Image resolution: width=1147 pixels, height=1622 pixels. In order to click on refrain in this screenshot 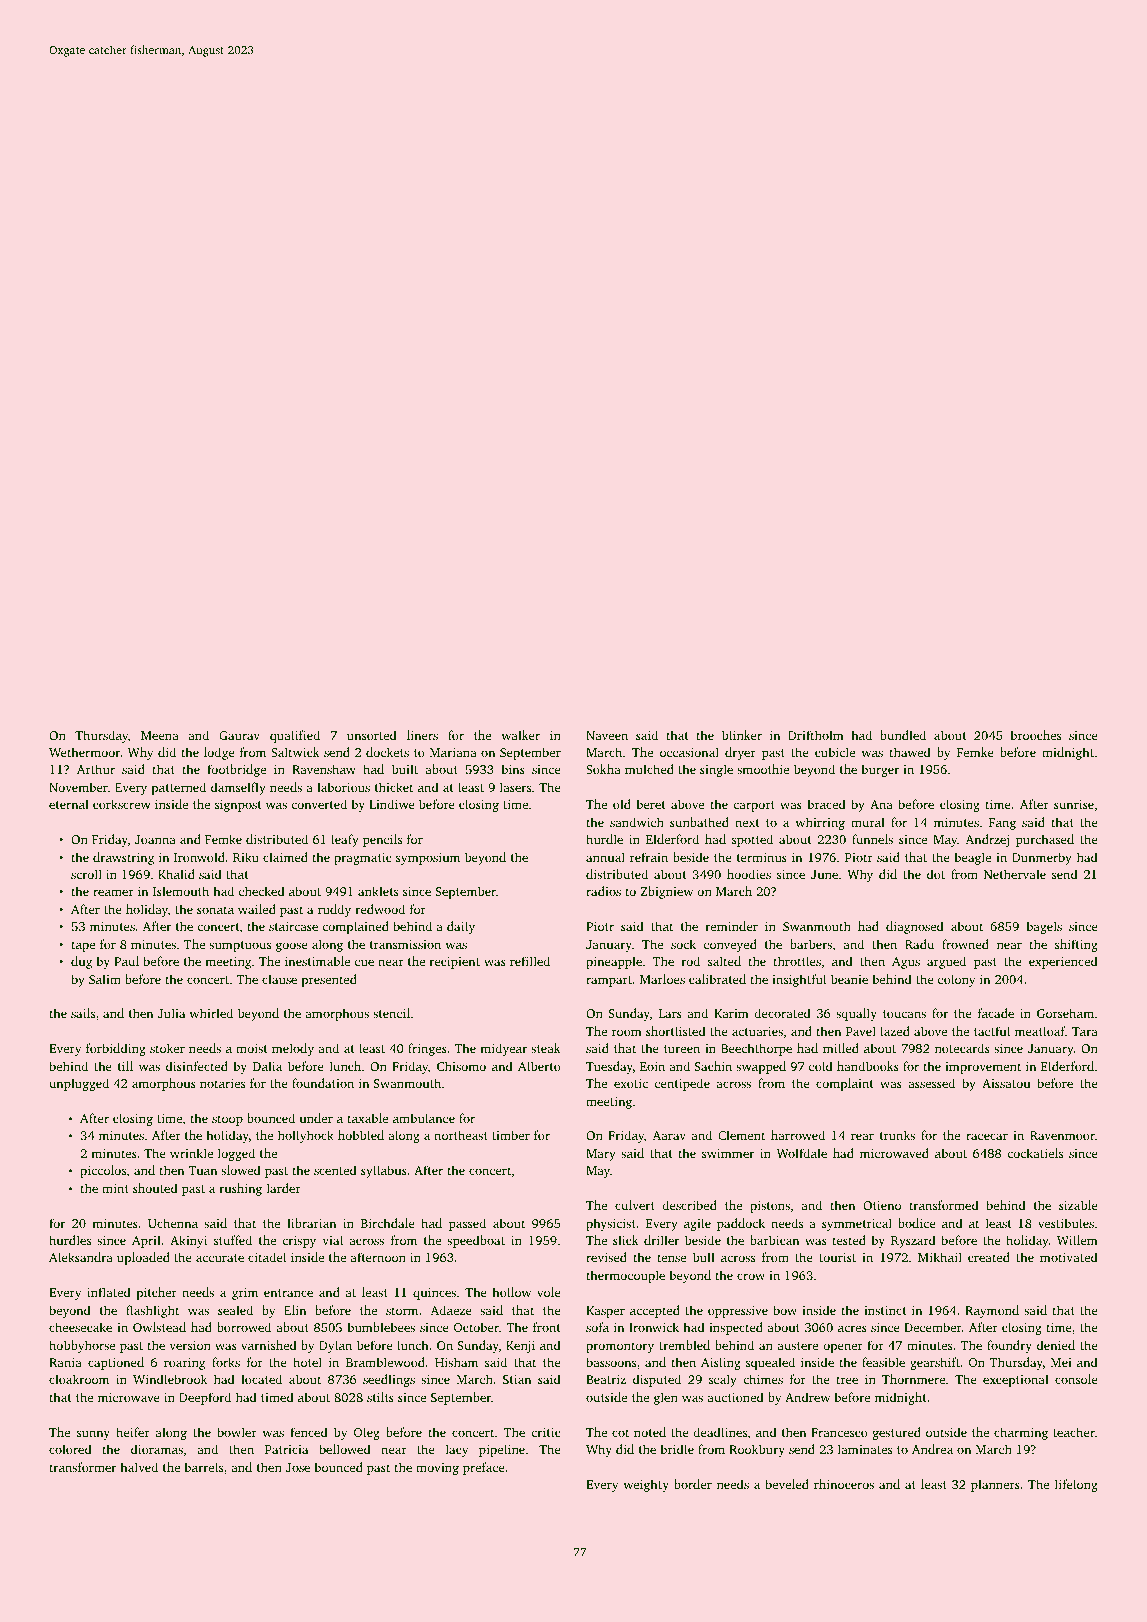, I will do `click(649, 857)`.
